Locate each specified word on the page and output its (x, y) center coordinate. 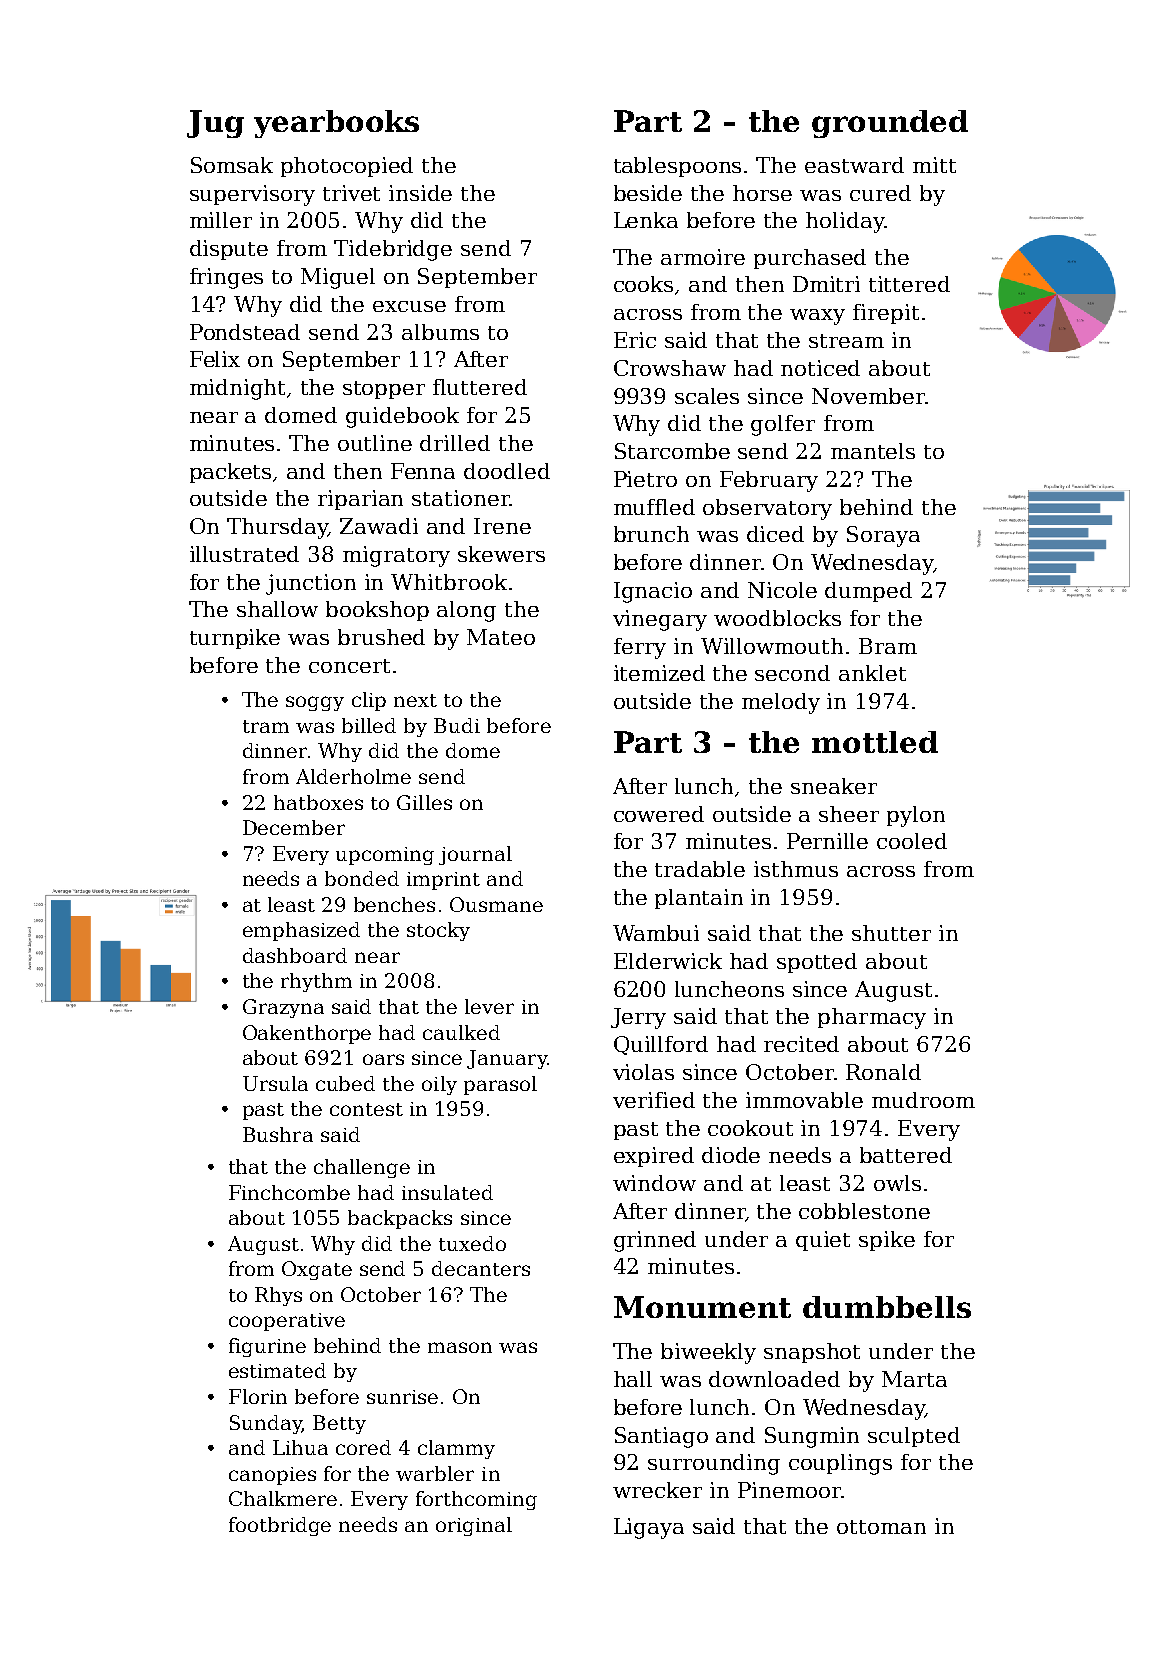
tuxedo (472, 1243)
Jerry (638, 1018)
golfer (783, 425)
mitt (934, 165)
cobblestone (864, 1211)
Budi (457, 725)
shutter (891, 933)
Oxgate (317, 1270)
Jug (215, 124)
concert (349, 666)
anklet (872, 673)
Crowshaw (670, 368)
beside (648, 193)
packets (230, 473)
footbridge (280, 1526)
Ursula (275, 1083)
